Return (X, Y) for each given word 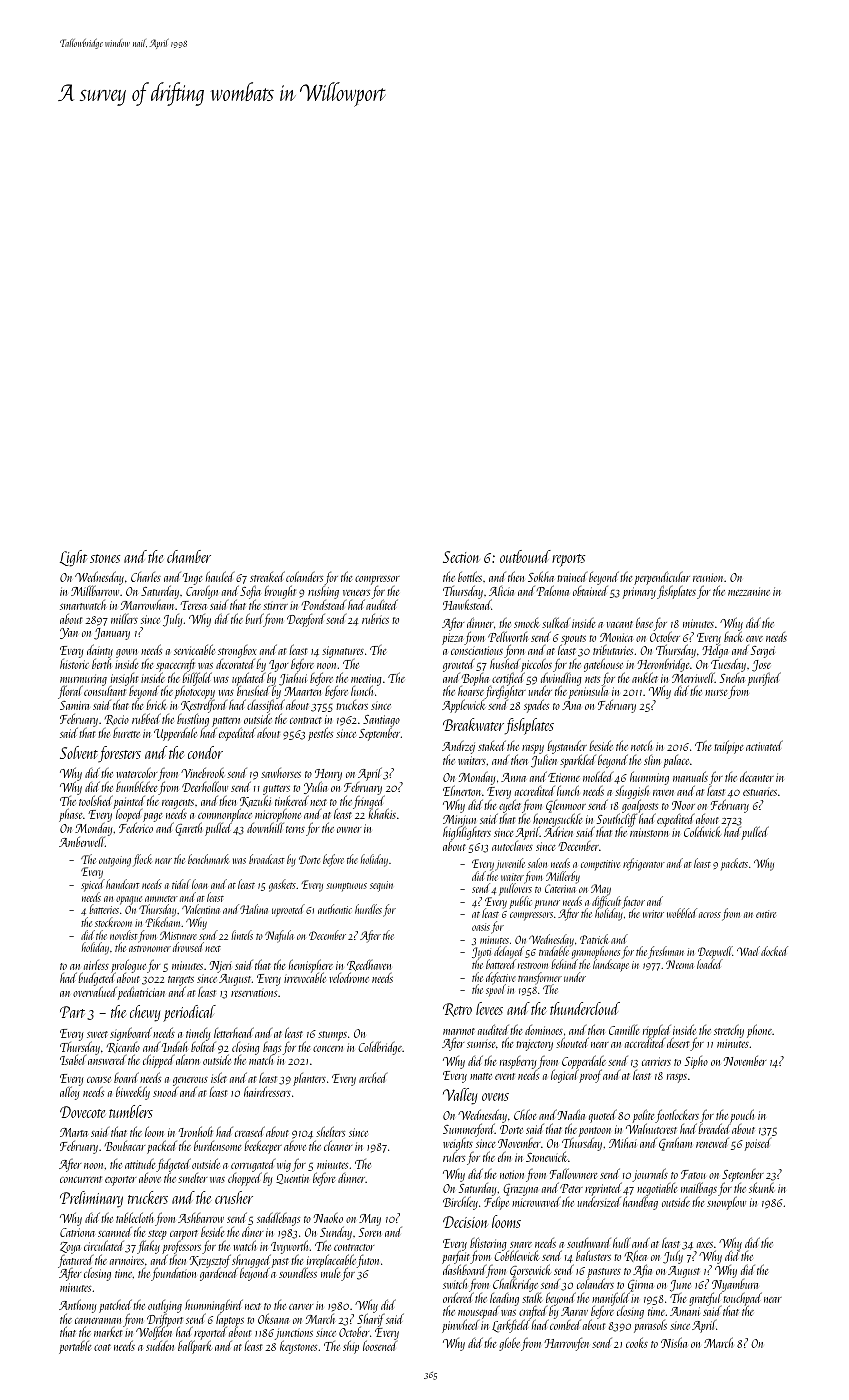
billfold (197, 679)
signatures (343, 652)
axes (705, 1245)
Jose (761, 666)
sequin (381, 886)
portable (75, 1347)
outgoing (115, 861)
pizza (452, 639)
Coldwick (702, 831)
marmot (459, 1031)
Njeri (220, 967)
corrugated (253, 1166)
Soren (370, 1232)
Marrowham (147, 605)
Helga (715, 651)
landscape (611, 966)
